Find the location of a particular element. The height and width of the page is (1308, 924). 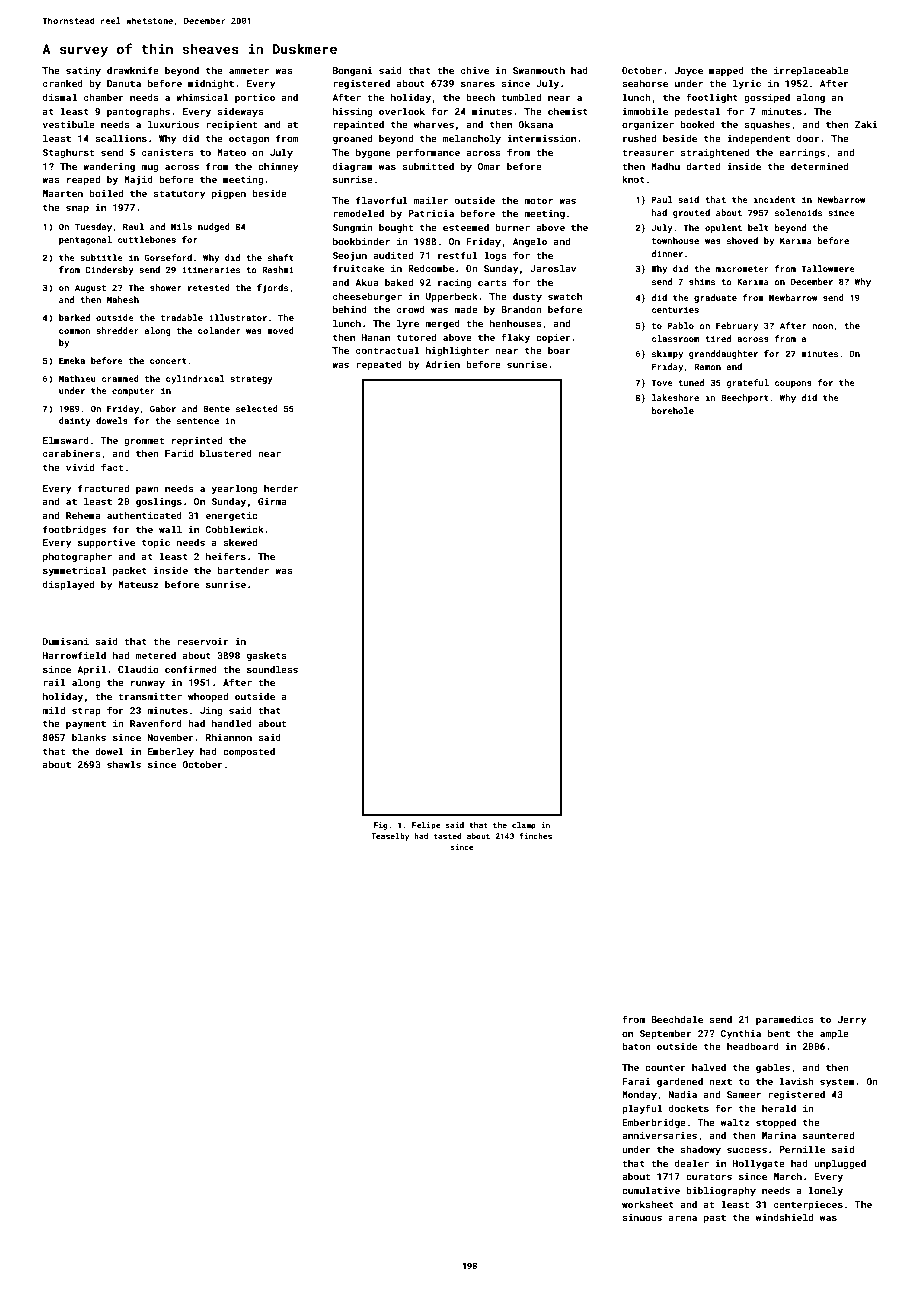

past is located at coordinates (715, 1218).
